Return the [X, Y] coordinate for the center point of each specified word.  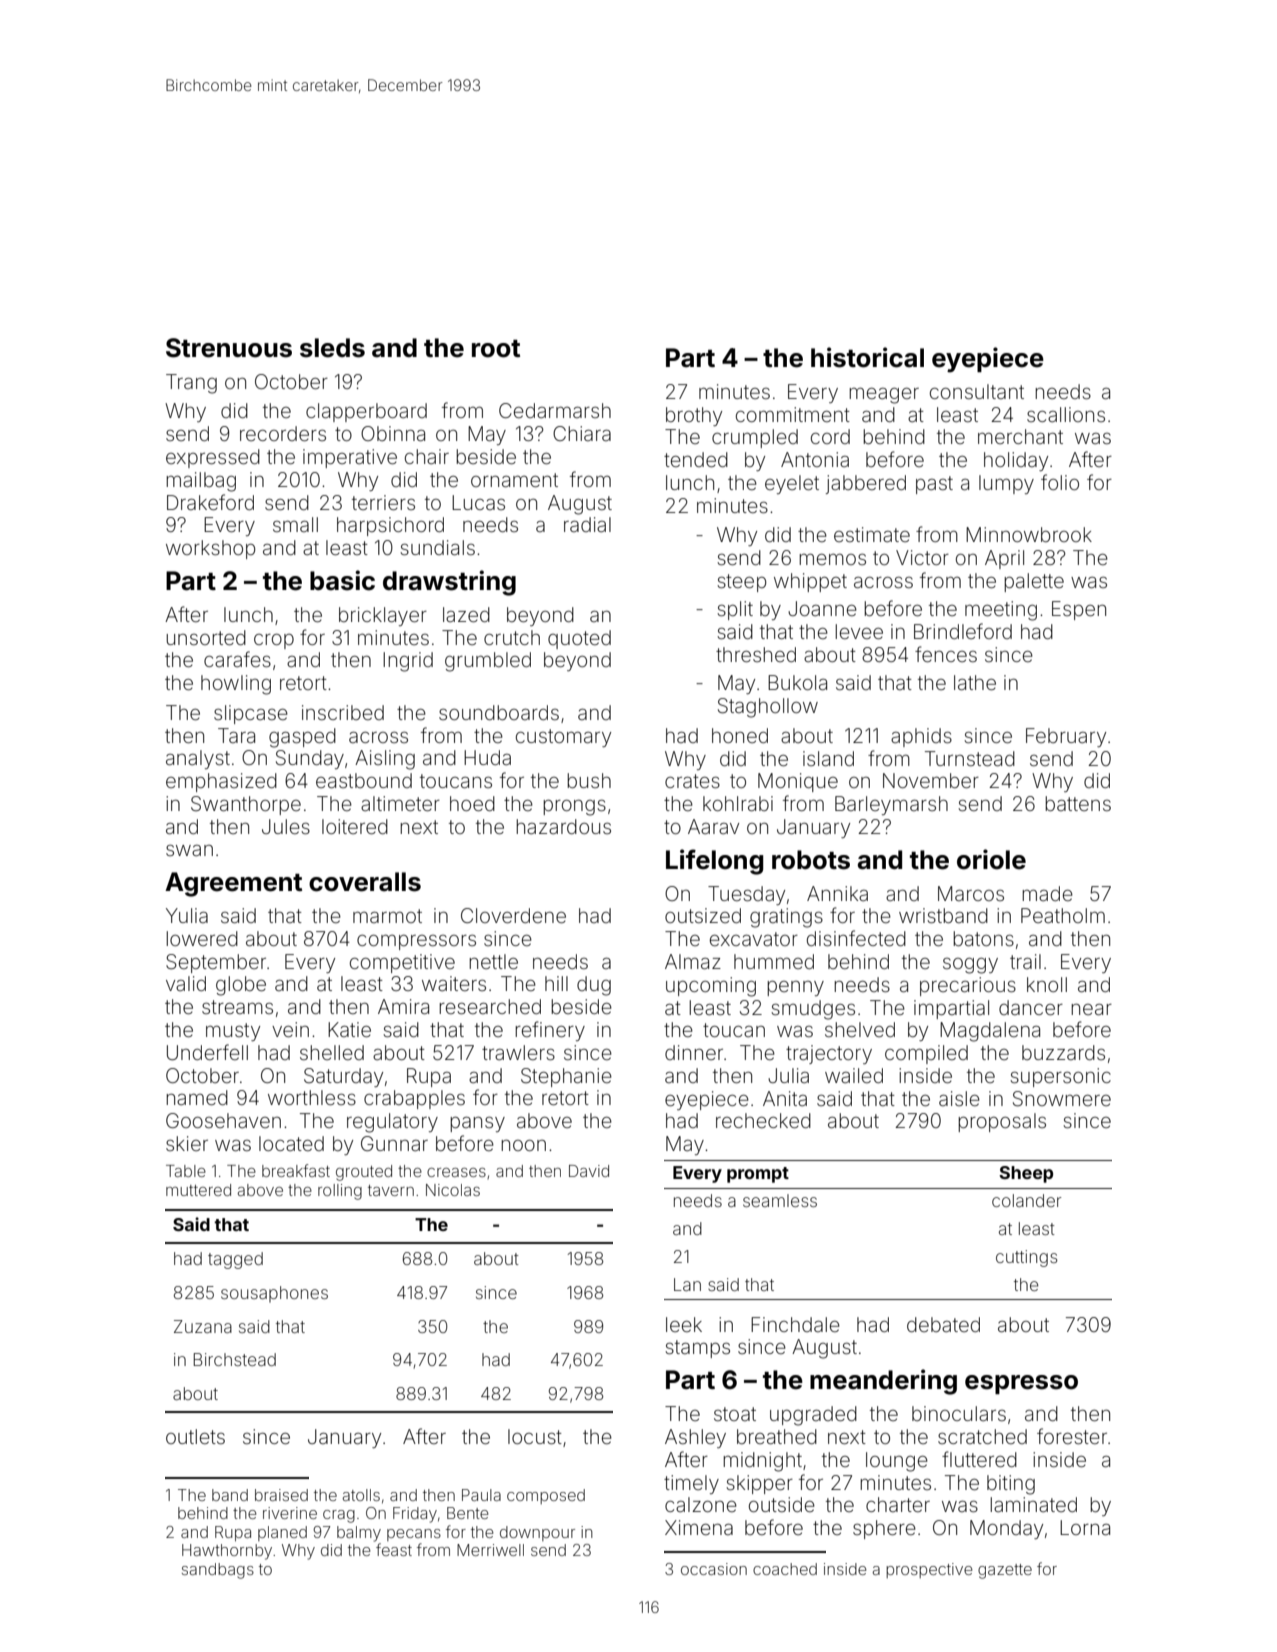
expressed [213, 458]
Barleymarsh [891, 805]
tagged [235, 1260]
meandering [883, 1382]
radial [587, 524]
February [1066, 737]
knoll [1047, 984]
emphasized [221, 782]
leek [684, 1324]
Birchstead [235, 1359]
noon [523, 1145]
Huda [487, 757]
